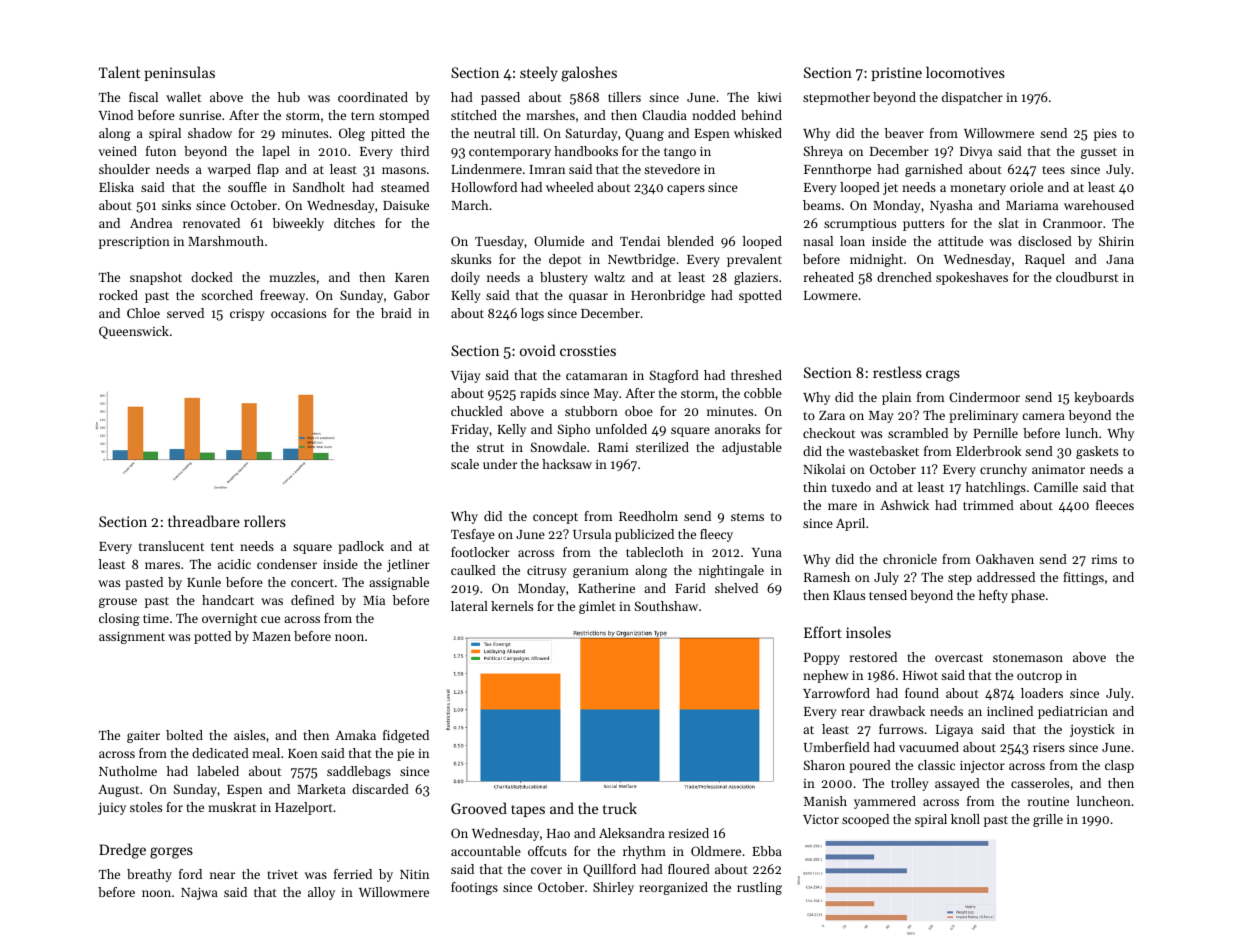 The height and width of the page is (952, 1233). Describe the element at coordinates (199, 894) in the page. I see `Najwa` at that location.
